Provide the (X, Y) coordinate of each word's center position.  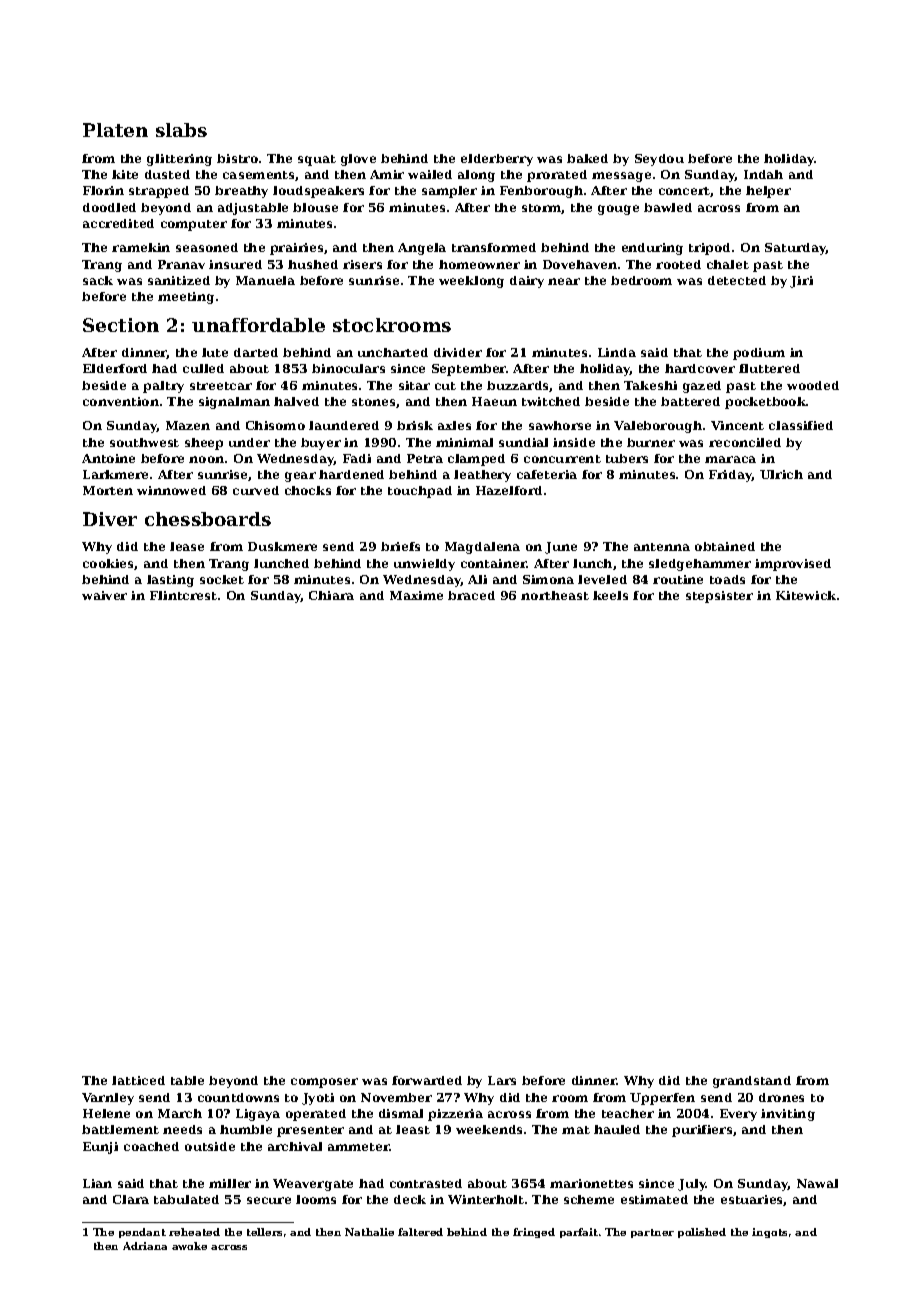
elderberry (497, 160)
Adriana (145, 1246)
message (621, 177)
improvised (793, 565)
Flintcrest (183, 595)
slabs (181, 130)
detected (737, 280)
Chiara (331, 595)
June (561, 548)
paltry (163, 387)
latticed (138, 1080)
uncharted (393, 352)
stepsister (719, 597)
